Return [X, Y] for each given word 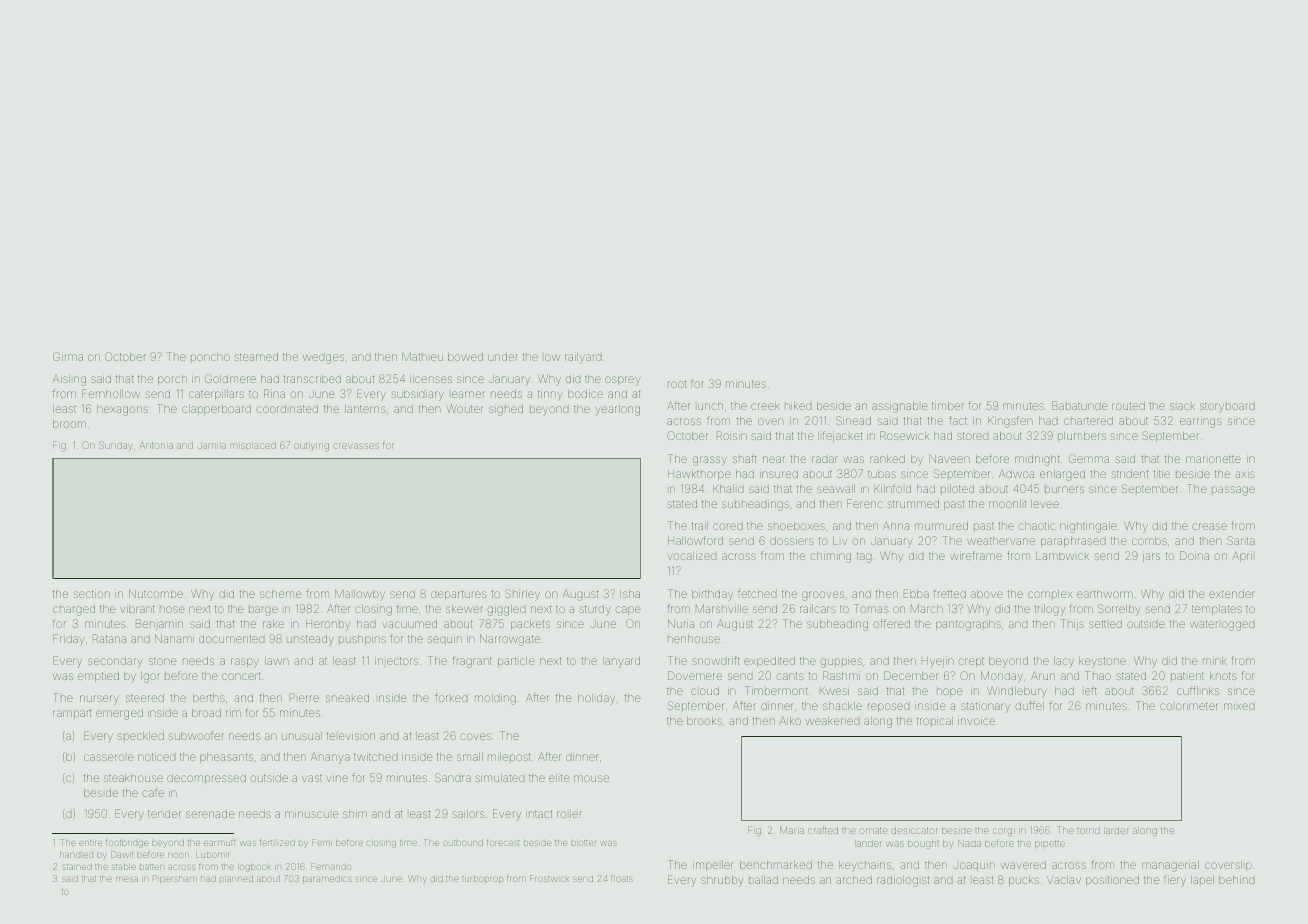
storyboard [1227, 407]
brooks [704, 721]
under [503, 357]
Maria [792, 830]
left [1091, 690]
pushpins [362, 640]
